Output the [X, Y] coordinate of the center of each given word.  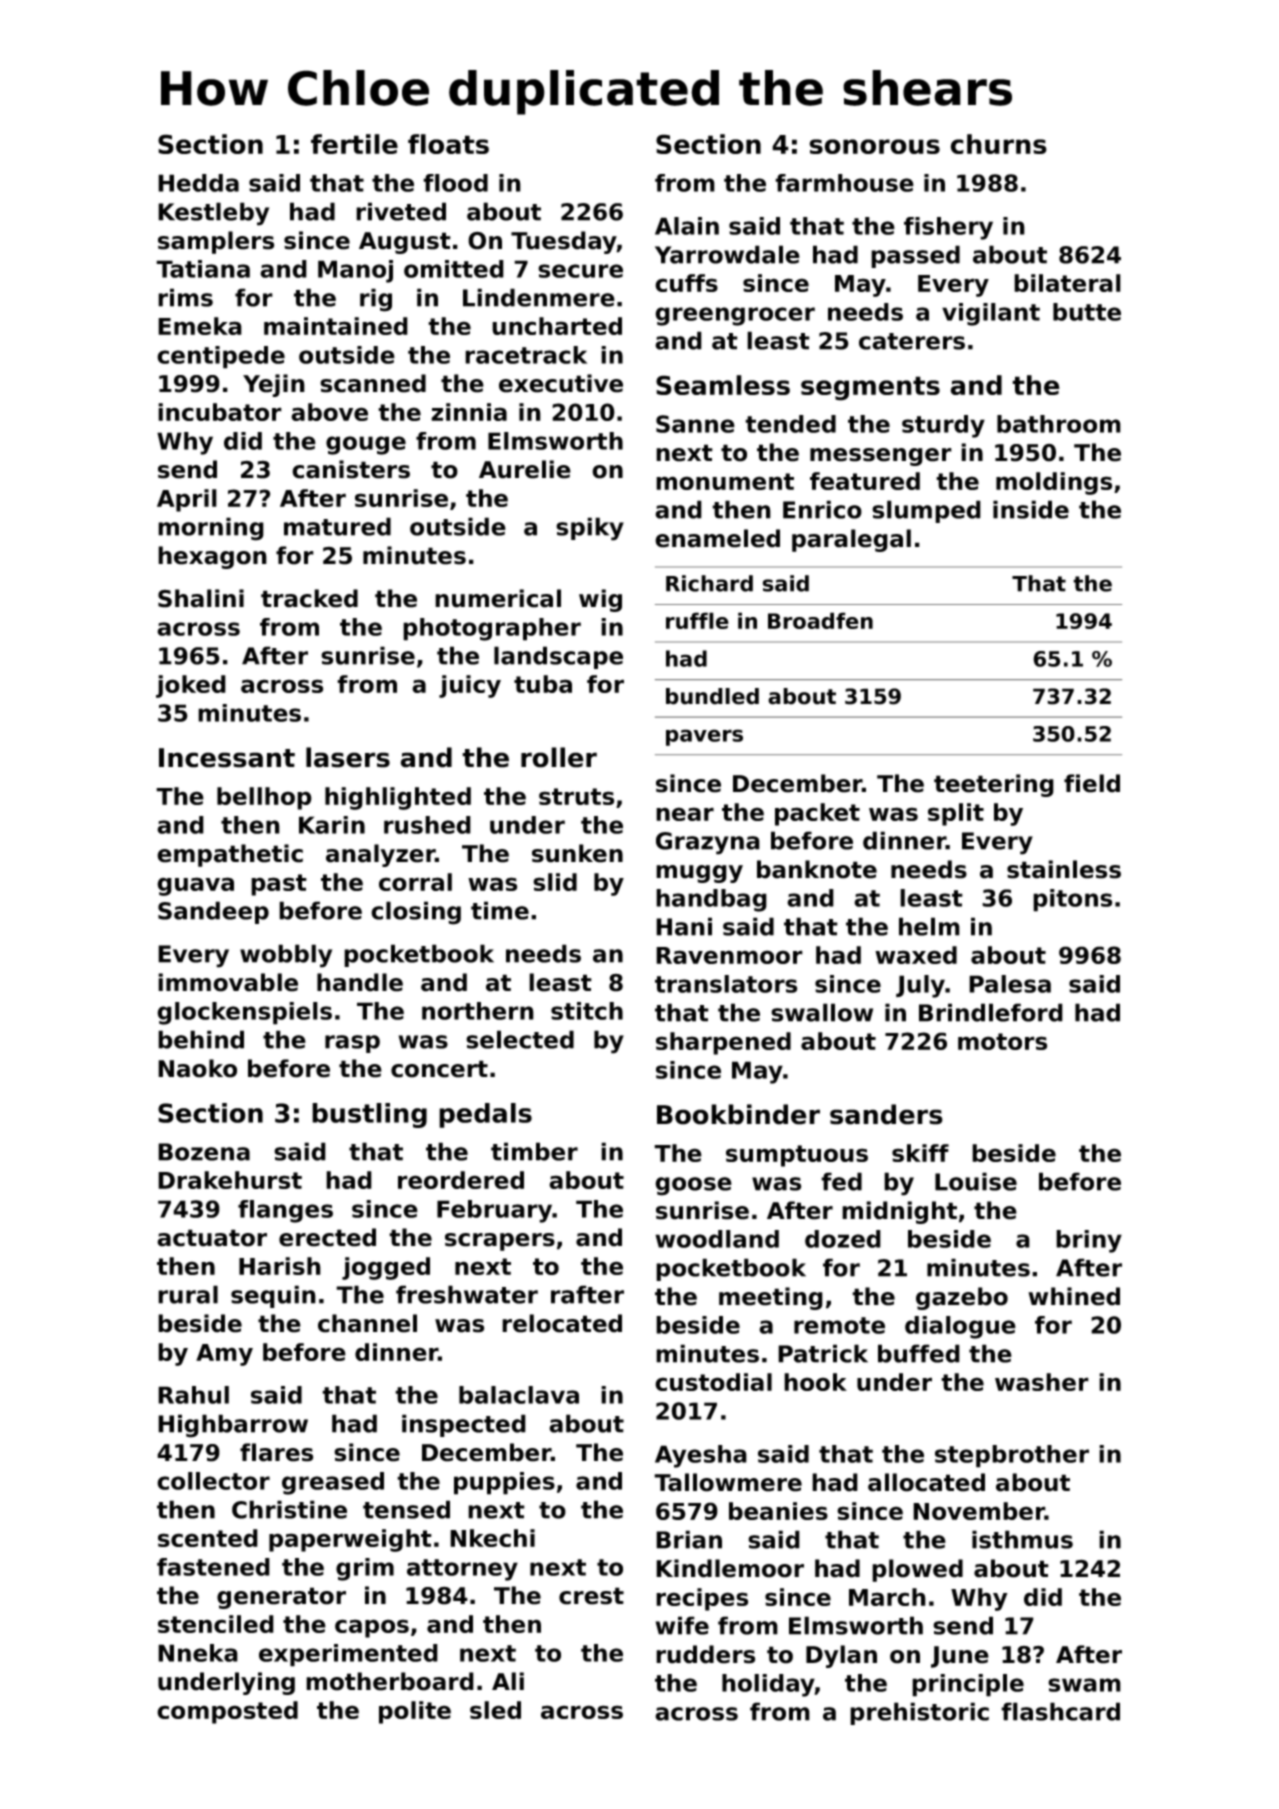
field [1092, 783]
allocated [926, 1482]
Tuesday [564, 242]
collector [213, 1481]
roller [559, 757]
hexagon [212, 557]
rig [376, 300]
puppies [504, 1483]
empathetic [230, 855]
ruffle [697, 620]
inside [1031, 509]
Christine [289, 1509]
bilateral [1067, 283]
